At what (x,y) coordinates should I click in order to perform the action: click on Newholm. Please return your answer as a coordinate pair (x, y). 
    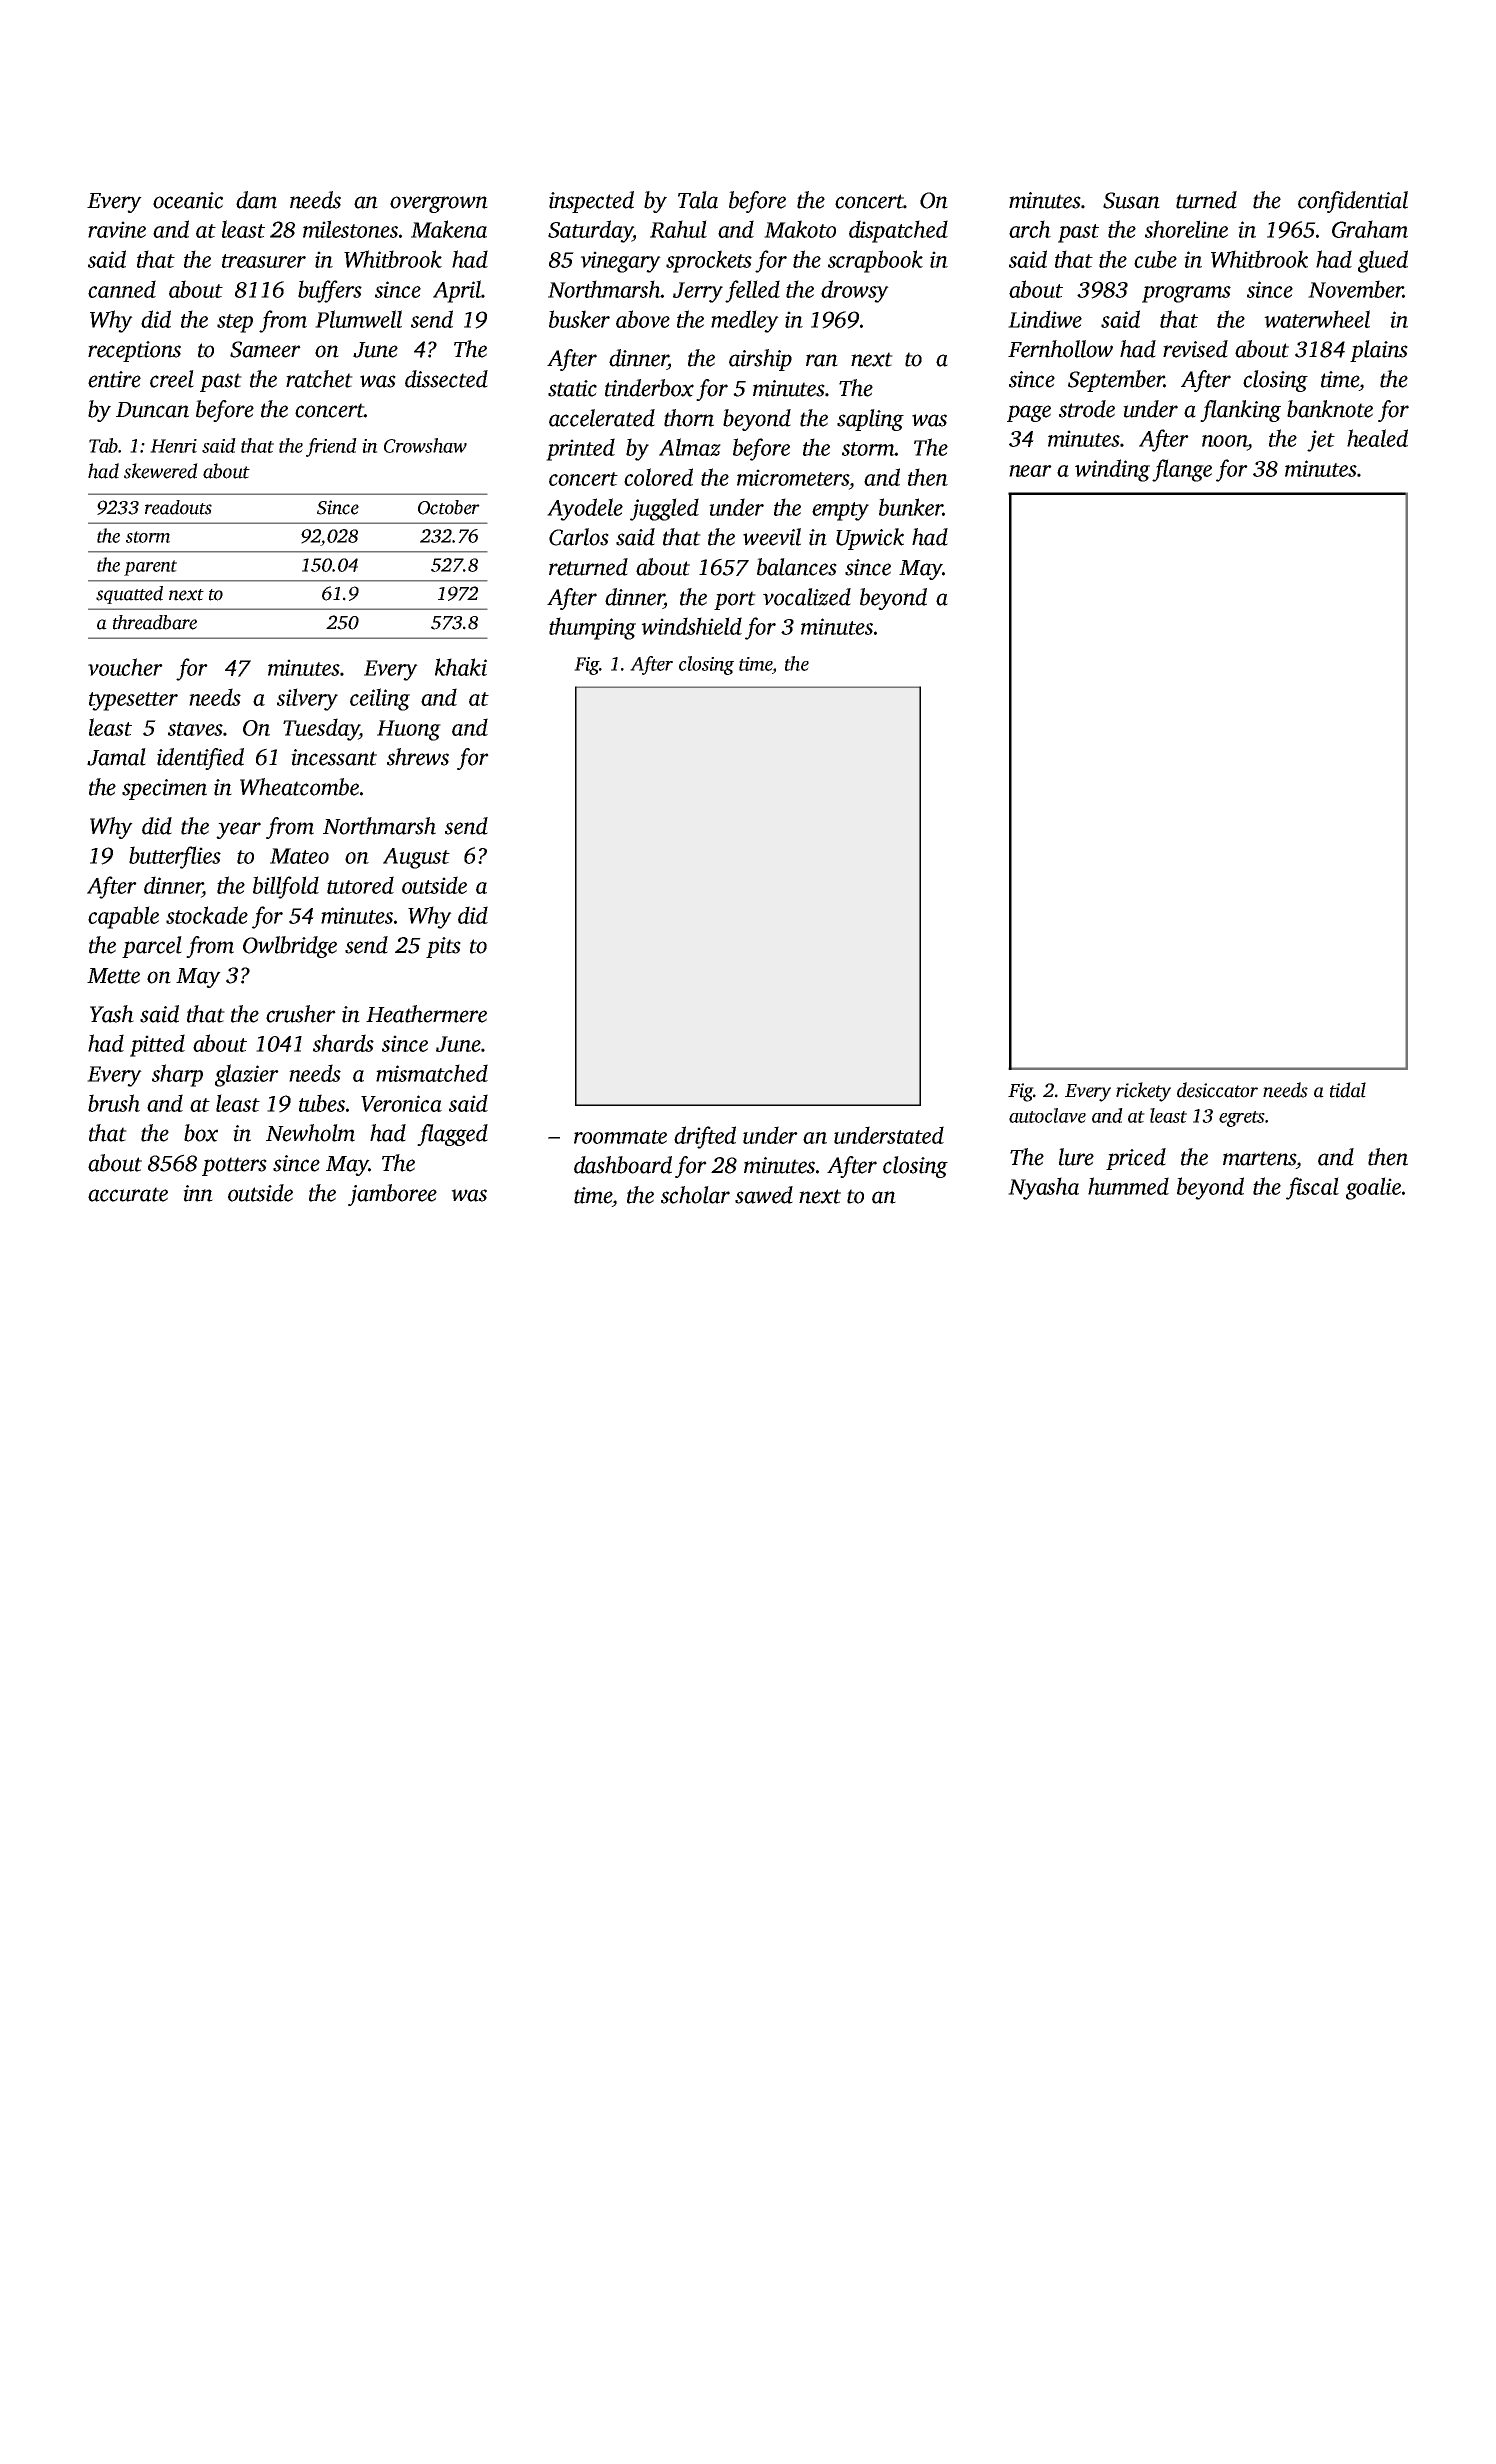
    Looking at the image, I should click on (310, 1133).
